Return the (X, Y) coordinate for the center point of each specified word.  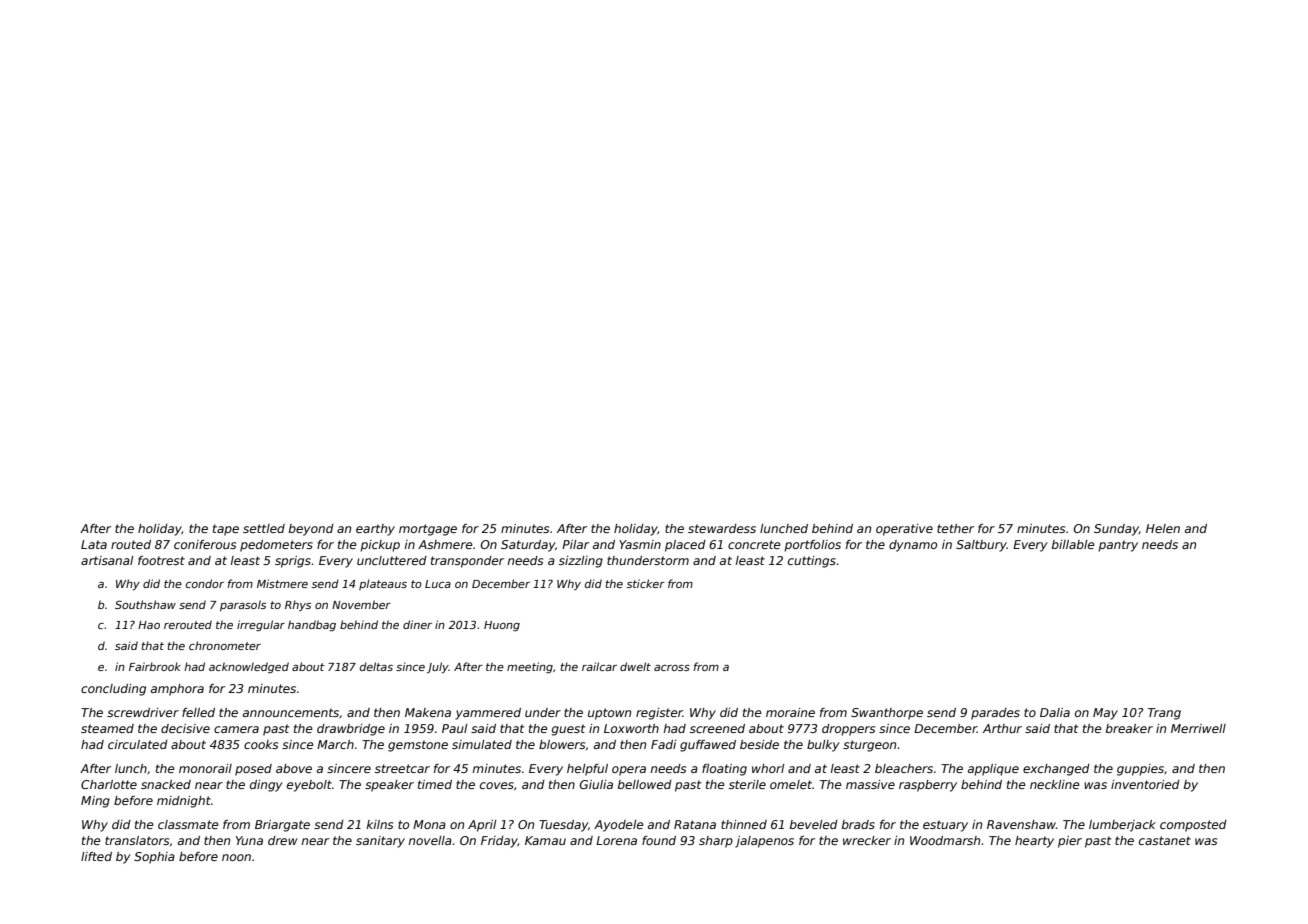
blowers (562, 744)
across (672, 668)
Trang (1164, 714)
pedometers (276, 546)
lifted (96, 856)
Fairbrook (155, 666)
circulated (138, 744)
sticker (646, 583)
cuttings (812, 562)
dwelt (635, 666)
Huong (502, 626)
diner (417, 624)
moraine (790, 712)
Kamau (545, 840)
